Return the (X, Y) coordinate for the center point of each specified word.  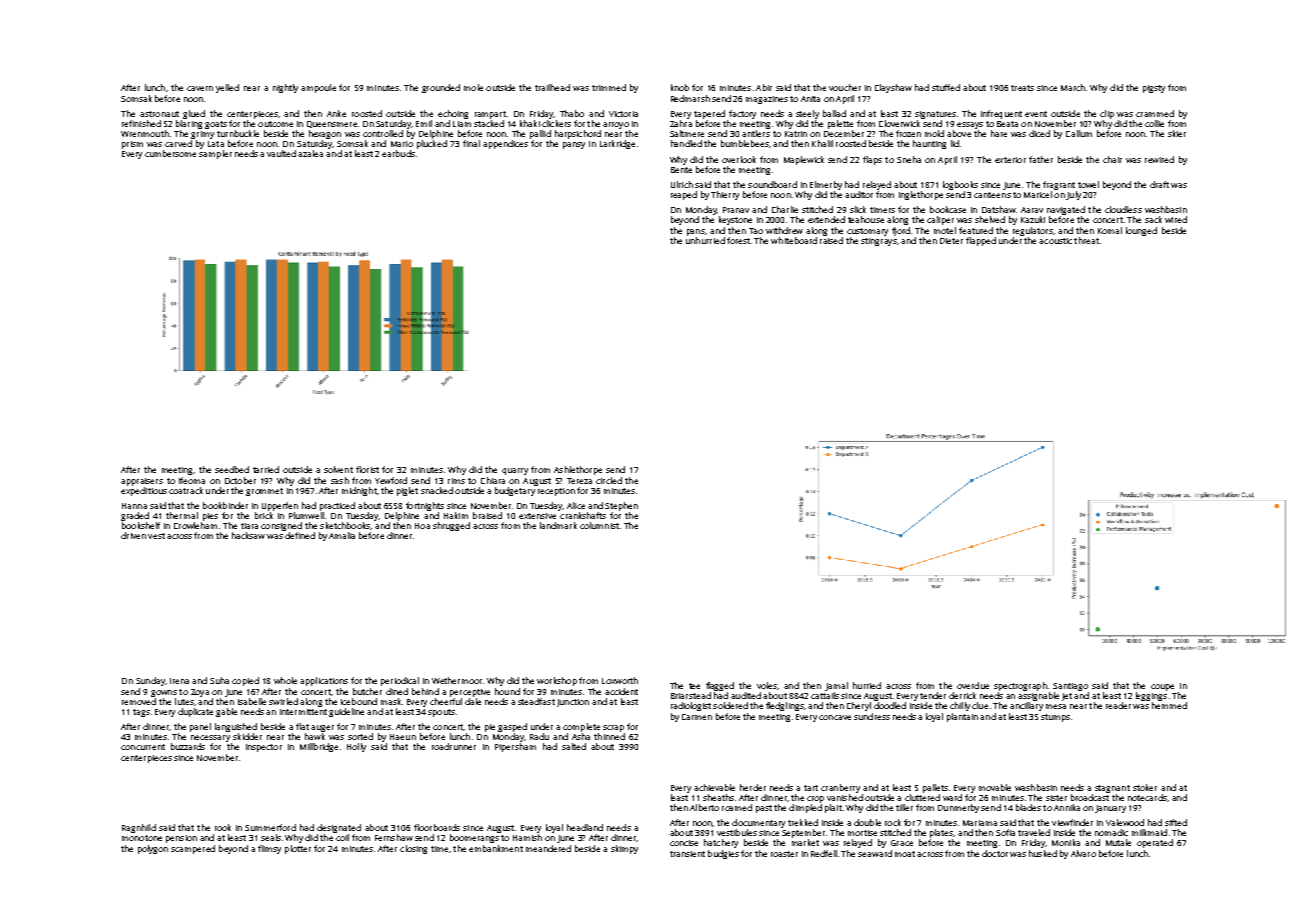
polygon (153, 849)
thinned (609, 736)
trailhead (552, 87)
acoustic (1055, 241)
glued (194, 114)
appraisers (142, 482)
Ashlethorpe (578, 470)
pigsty (1154, 89)
